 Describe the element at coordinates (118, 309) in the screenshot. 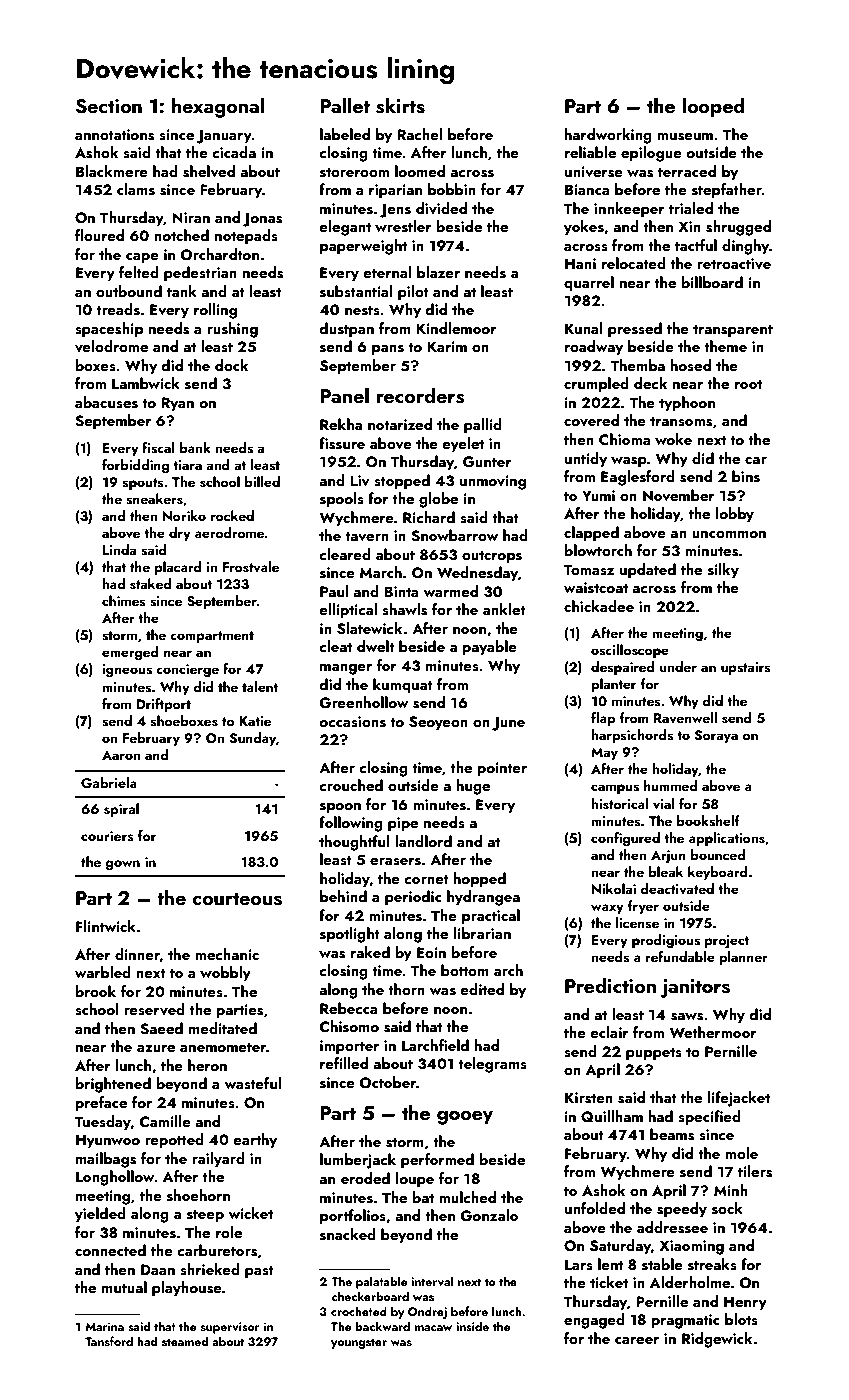

I see `treads` at that location.
